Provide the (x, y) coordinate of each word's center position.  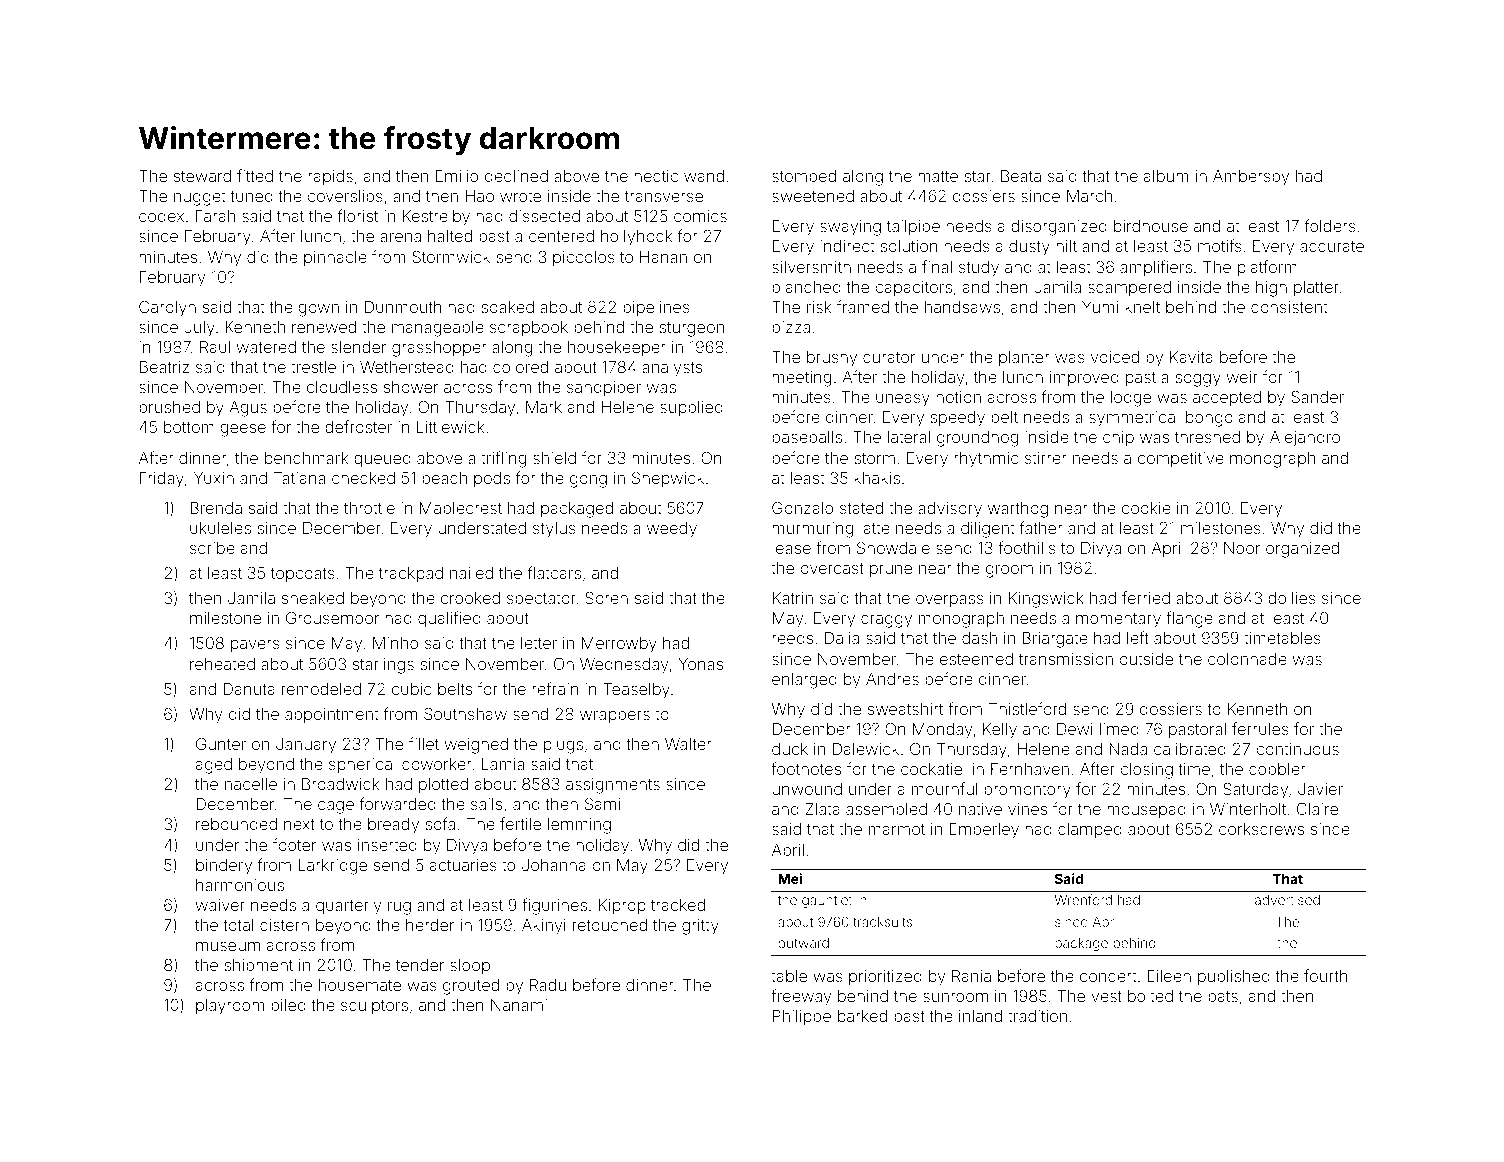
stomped (804, 177)
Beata (1021, 176)
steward (202, 176)
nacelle (251, 784)
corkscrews (1261, 829)
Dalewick (866, 749)
